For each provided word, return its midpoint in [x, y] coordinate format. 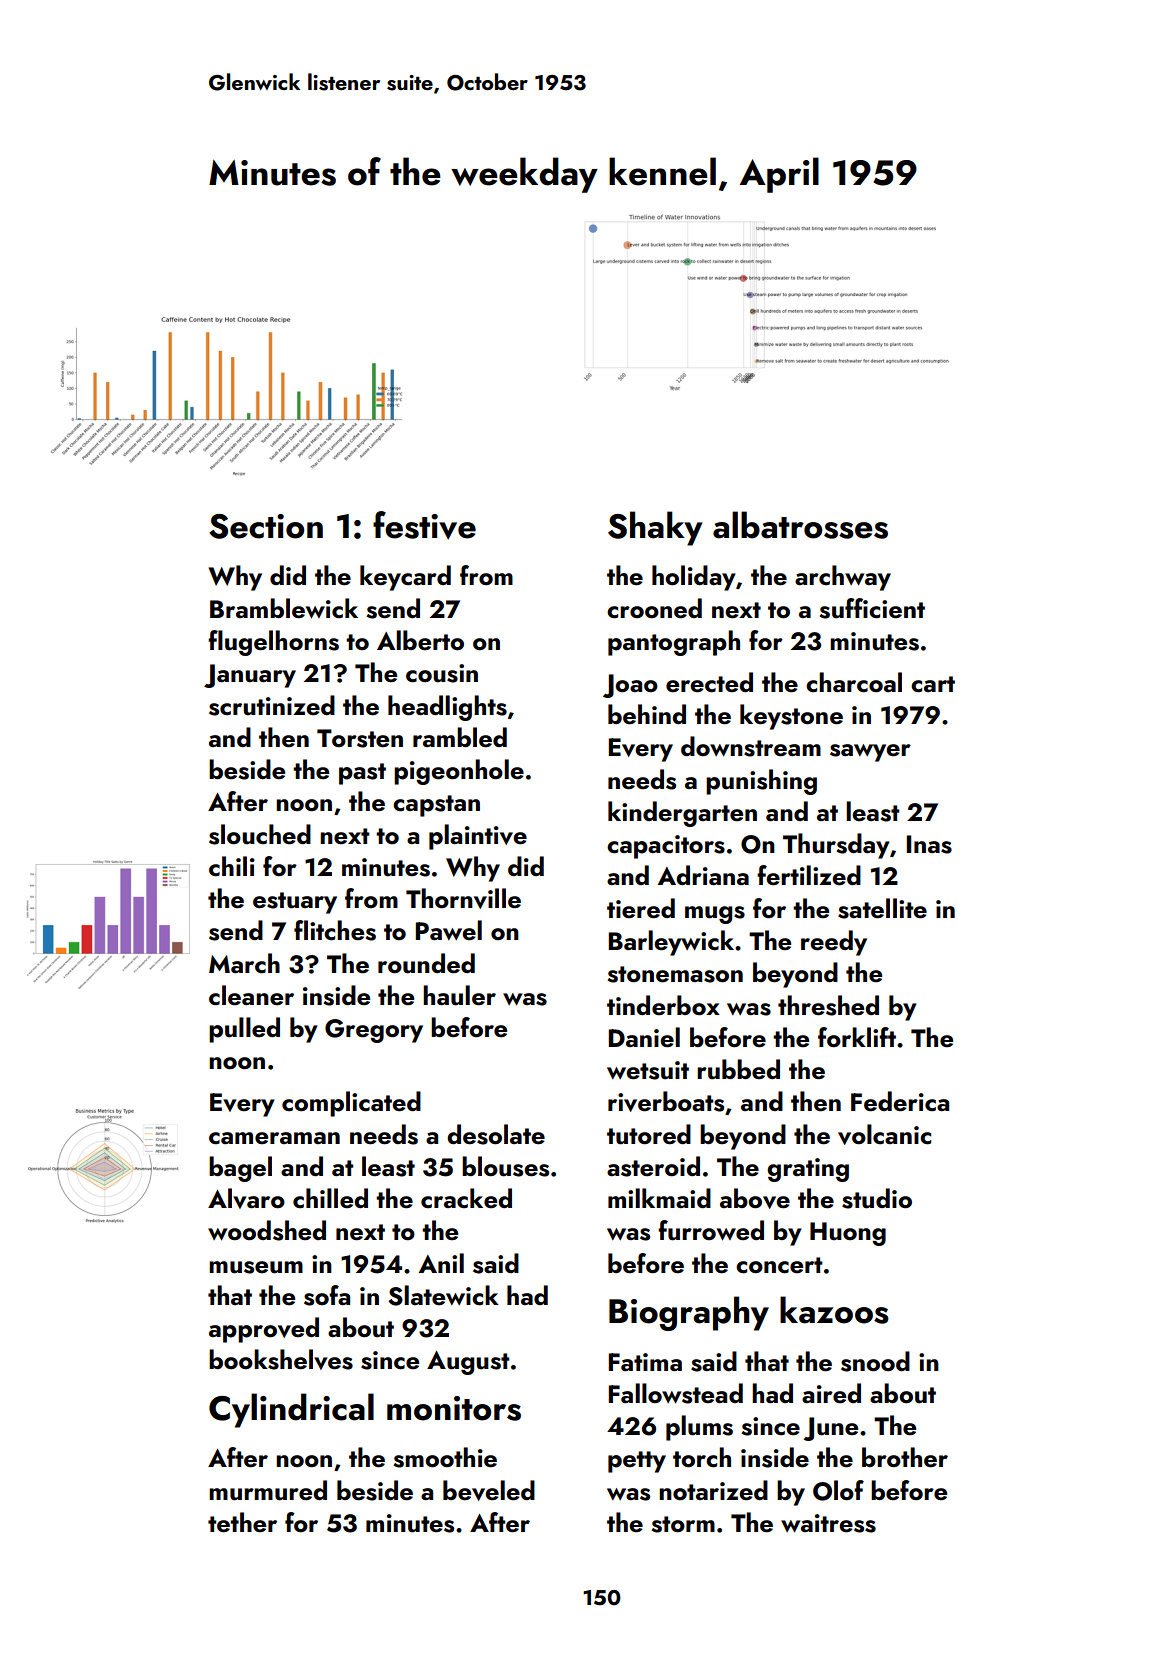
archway [843, 578]
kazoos [834, 1310]
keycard [405, 578]
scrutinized [272, 705]
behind [647, 714]
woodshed [267, 1230]
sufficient [872, 608]
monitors [454, 1408]
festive [424, 525]
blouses [505, 1166]
